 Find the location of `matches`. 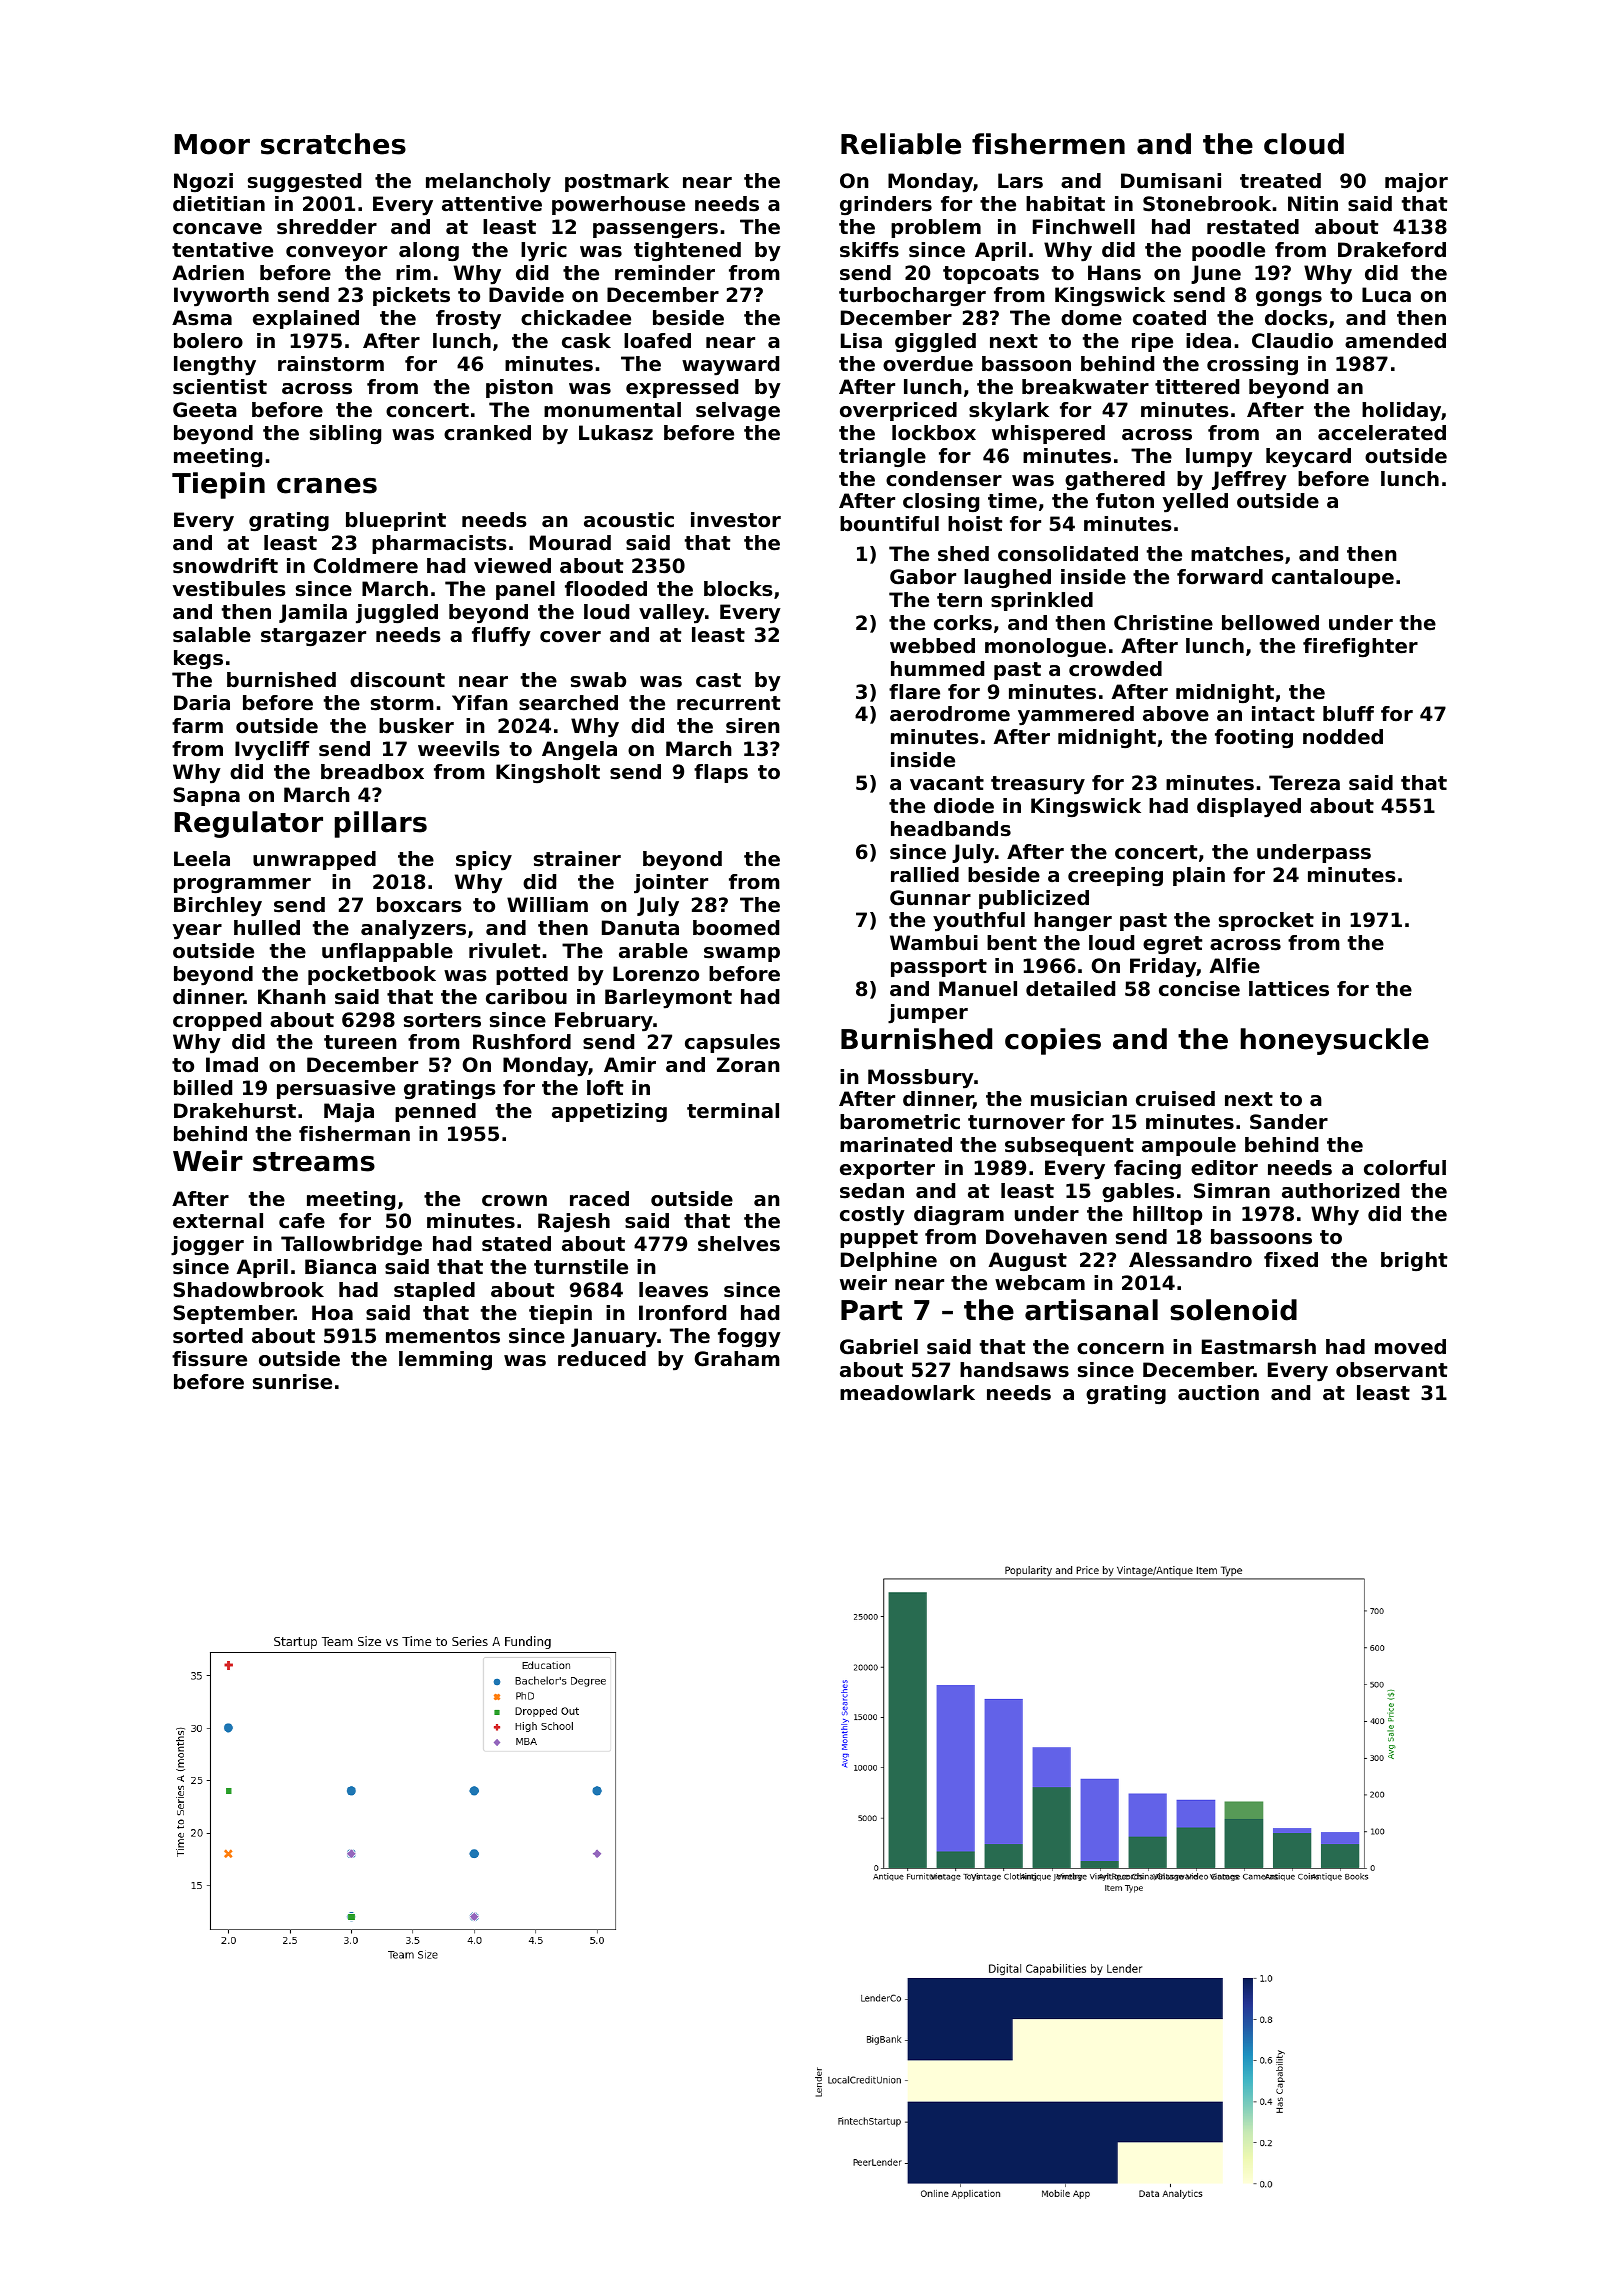

matches is located at coordinates (1237, 554).
